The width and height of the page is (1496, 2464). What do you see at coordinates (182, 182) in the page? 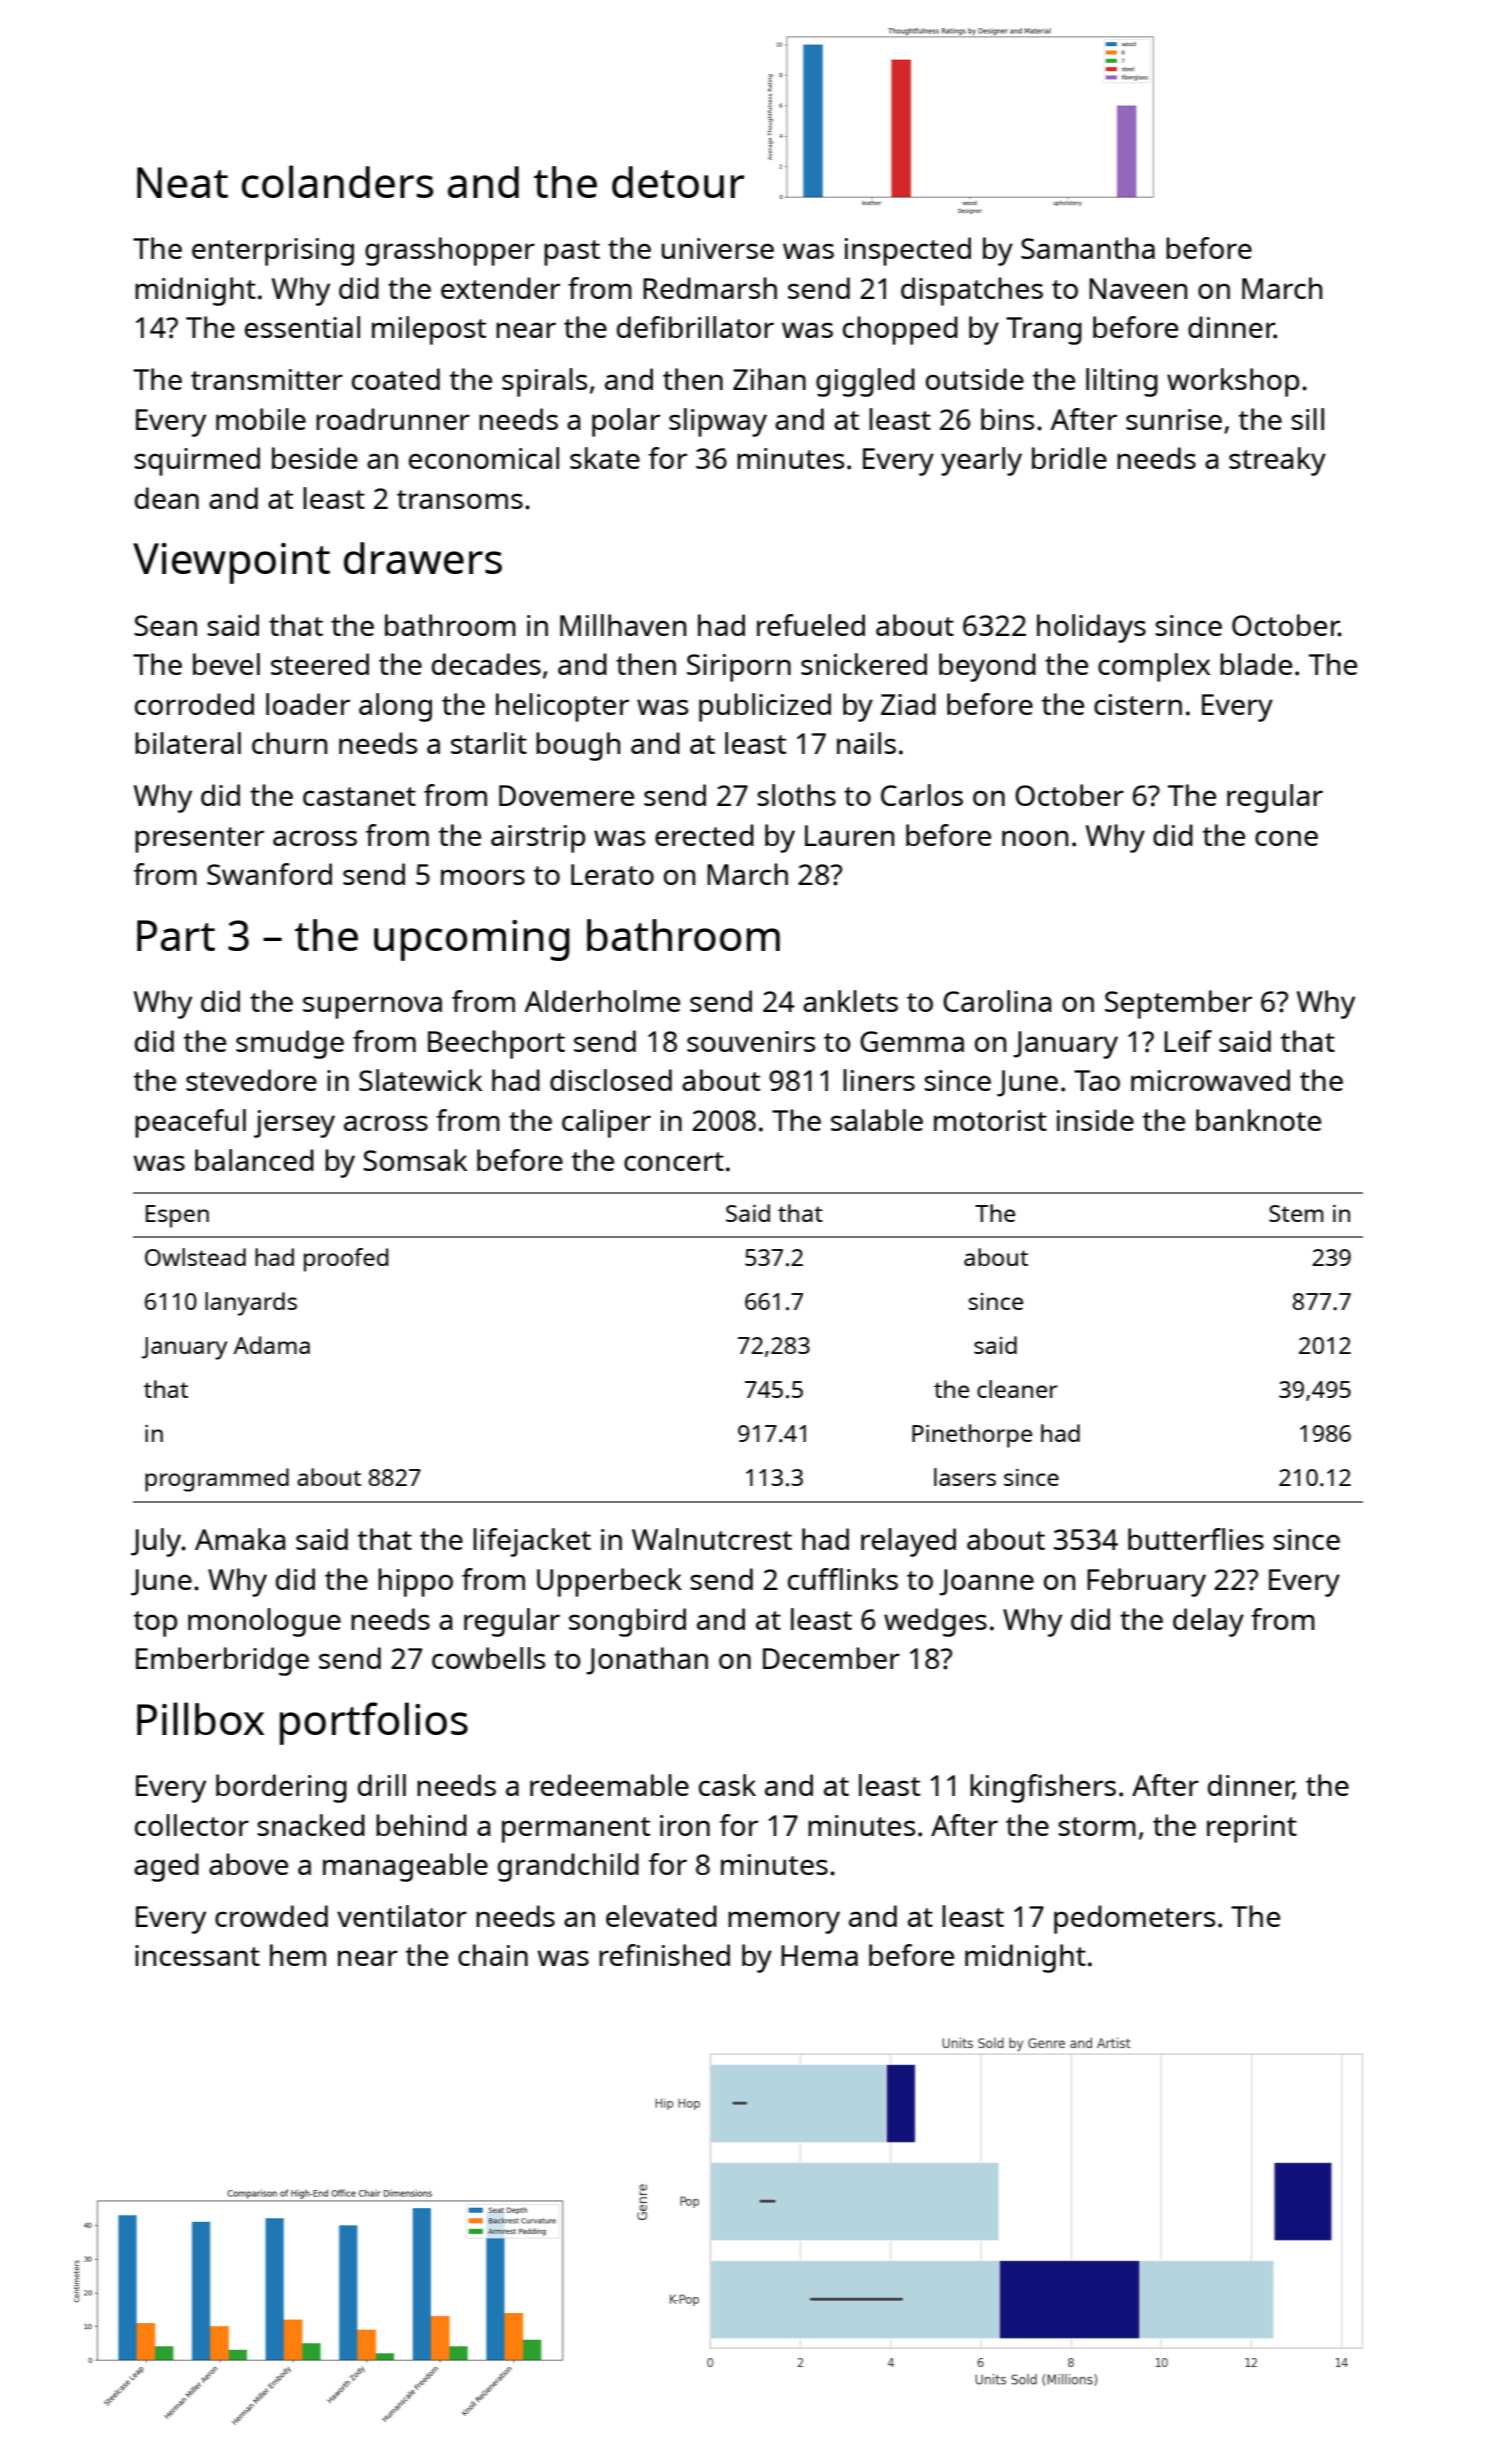
I see `Neat` at bounding box center [182, 182].
